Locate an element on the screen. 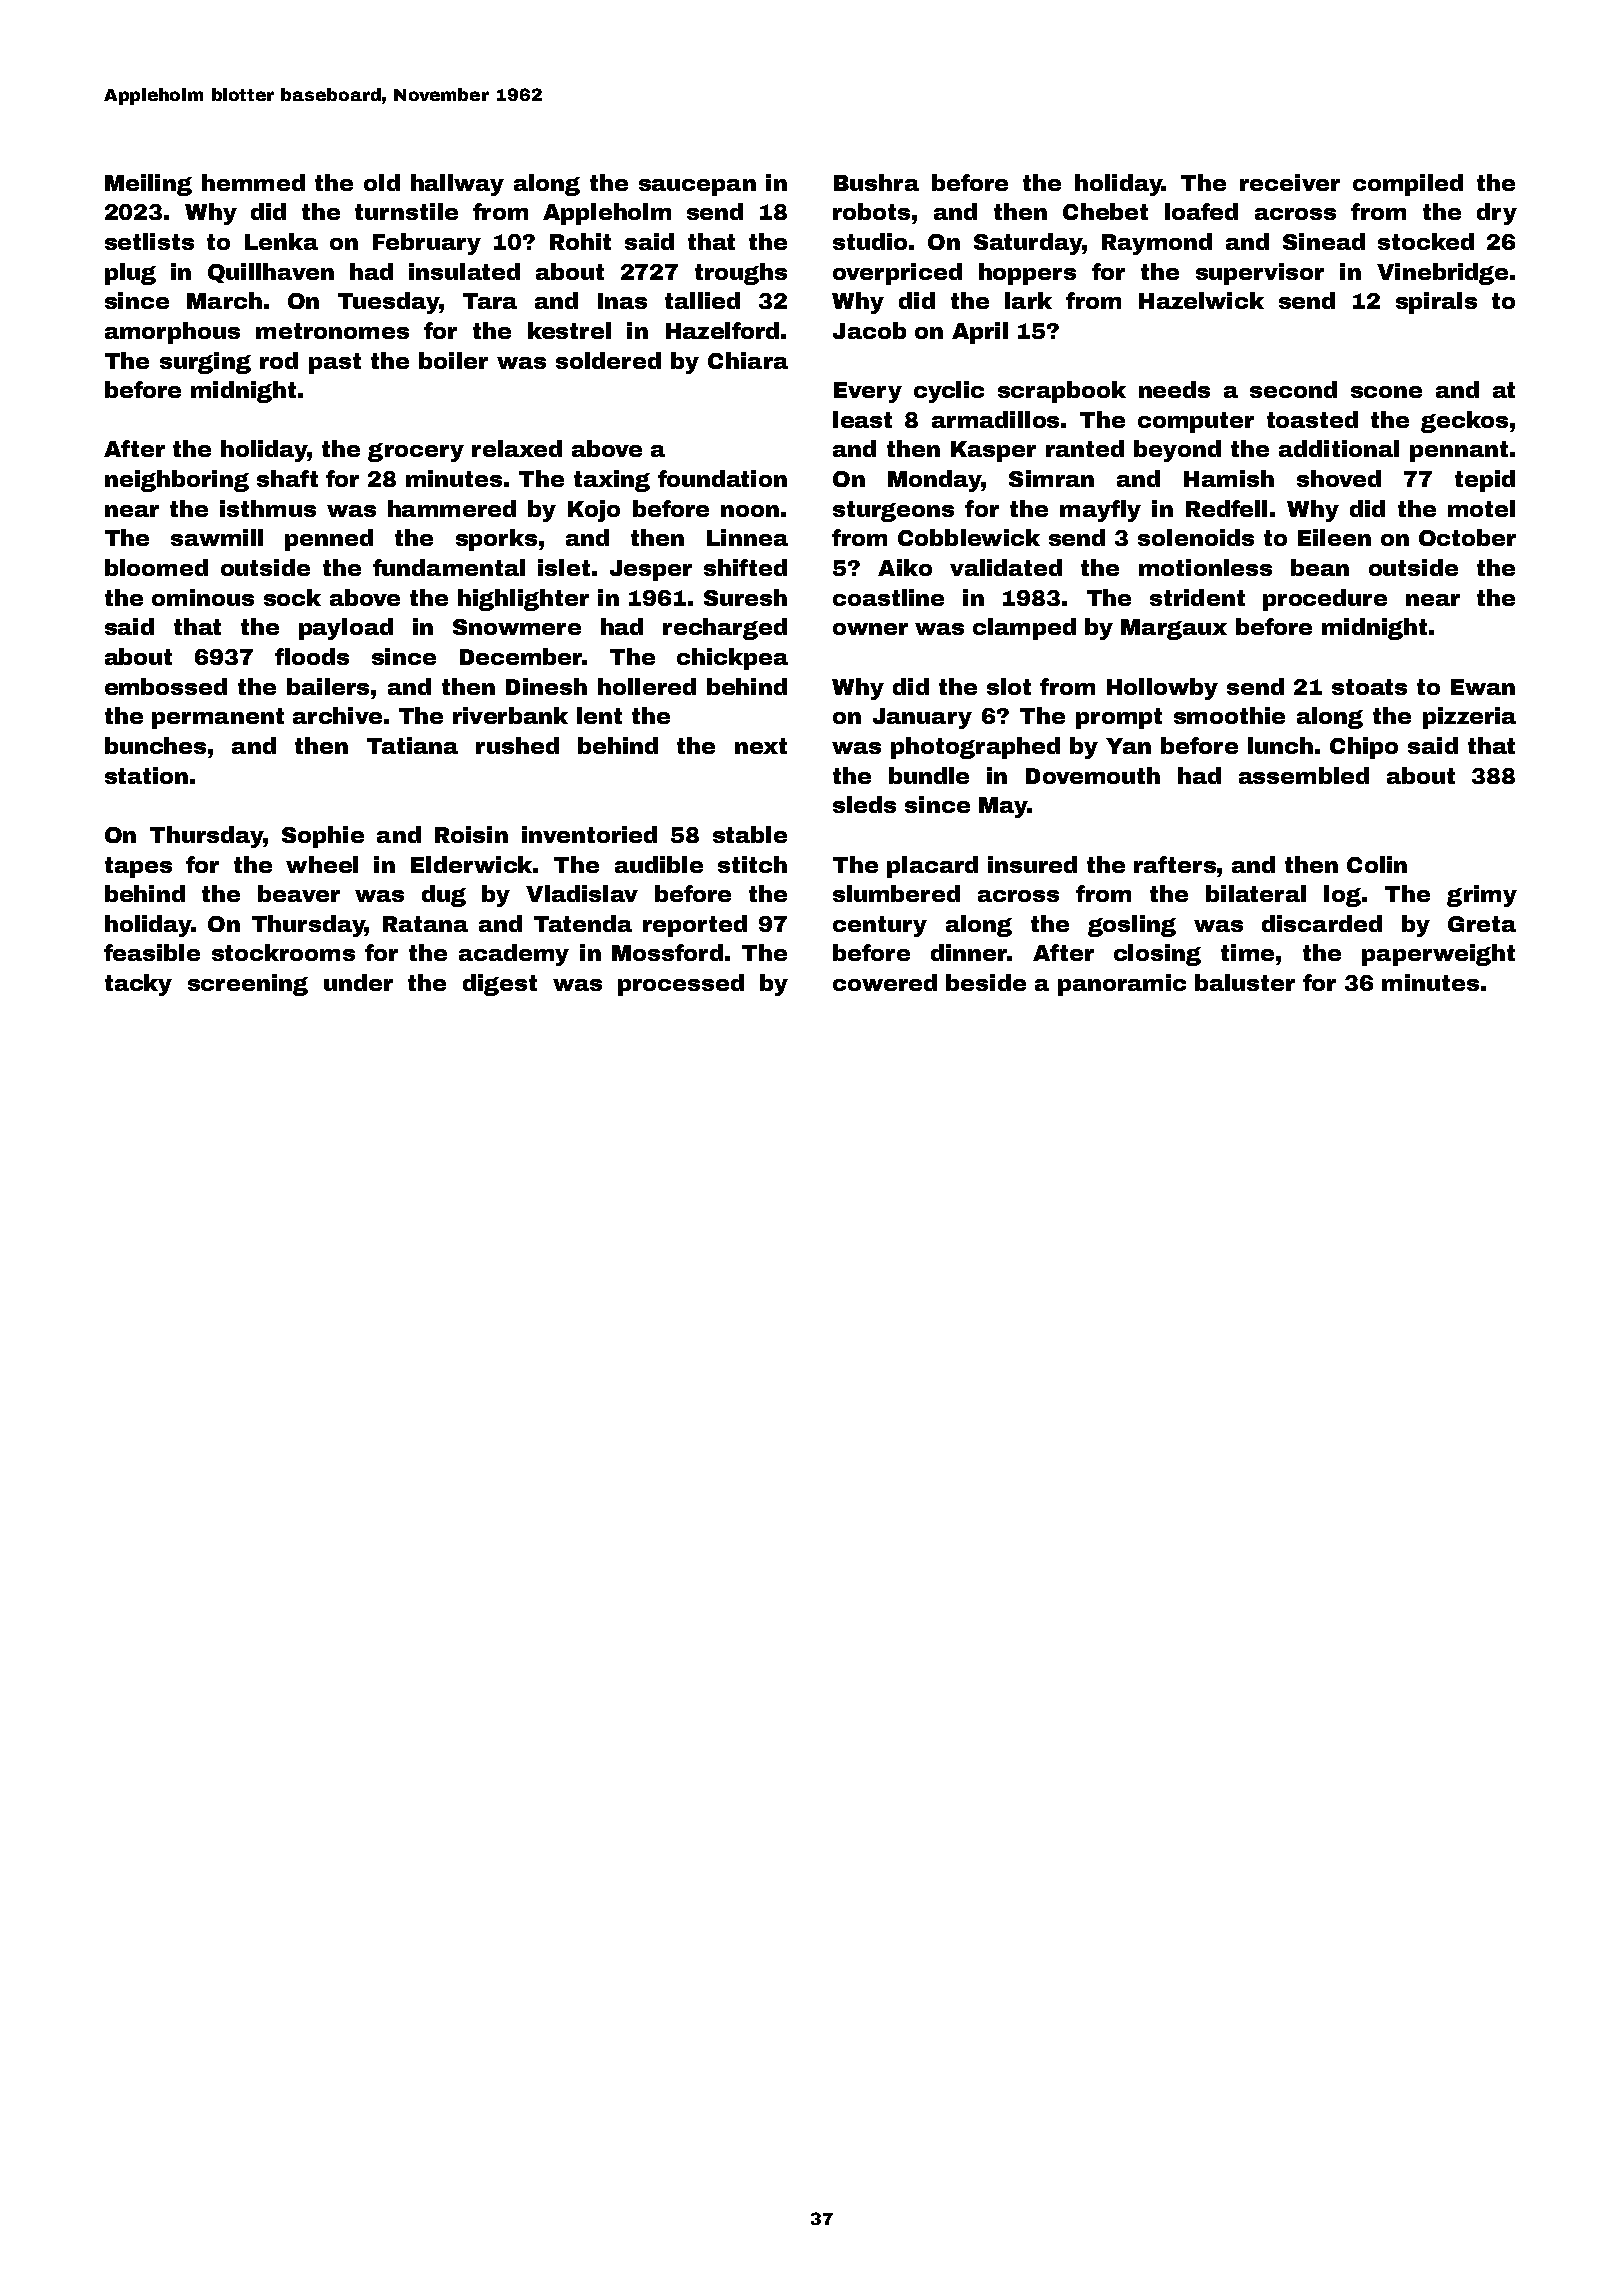 Image resolution: width=1620 pixels, height=2292 pixels. Raymond is located at coordinates (1157, 244).
